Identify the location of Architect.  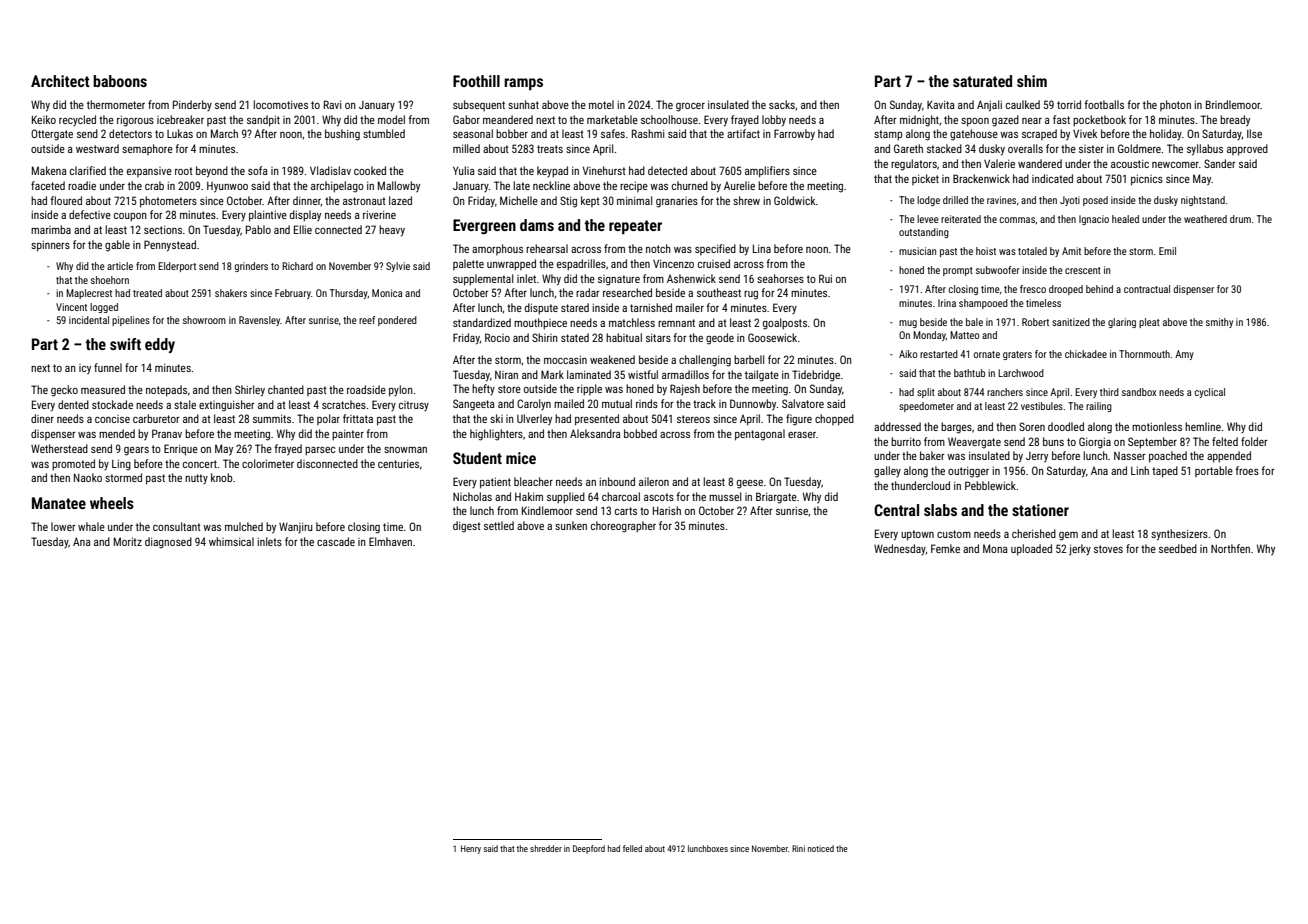
(60, 81).
